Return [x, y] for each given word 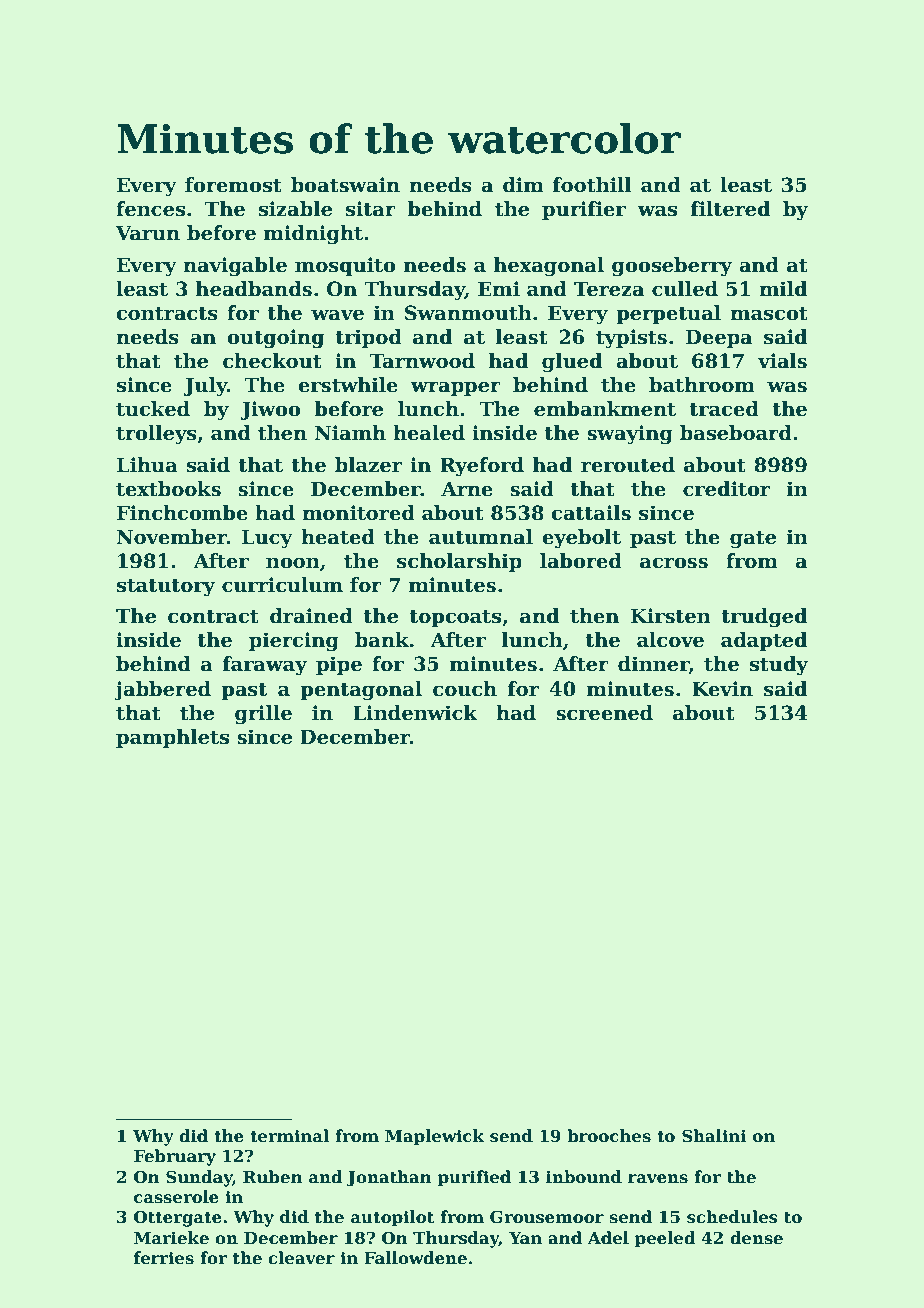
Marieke [171, 1238]
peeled [665, 1239]
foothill [592, 185]
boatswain [345, 185]
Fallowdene [415, 1258]
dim [523, 185]
